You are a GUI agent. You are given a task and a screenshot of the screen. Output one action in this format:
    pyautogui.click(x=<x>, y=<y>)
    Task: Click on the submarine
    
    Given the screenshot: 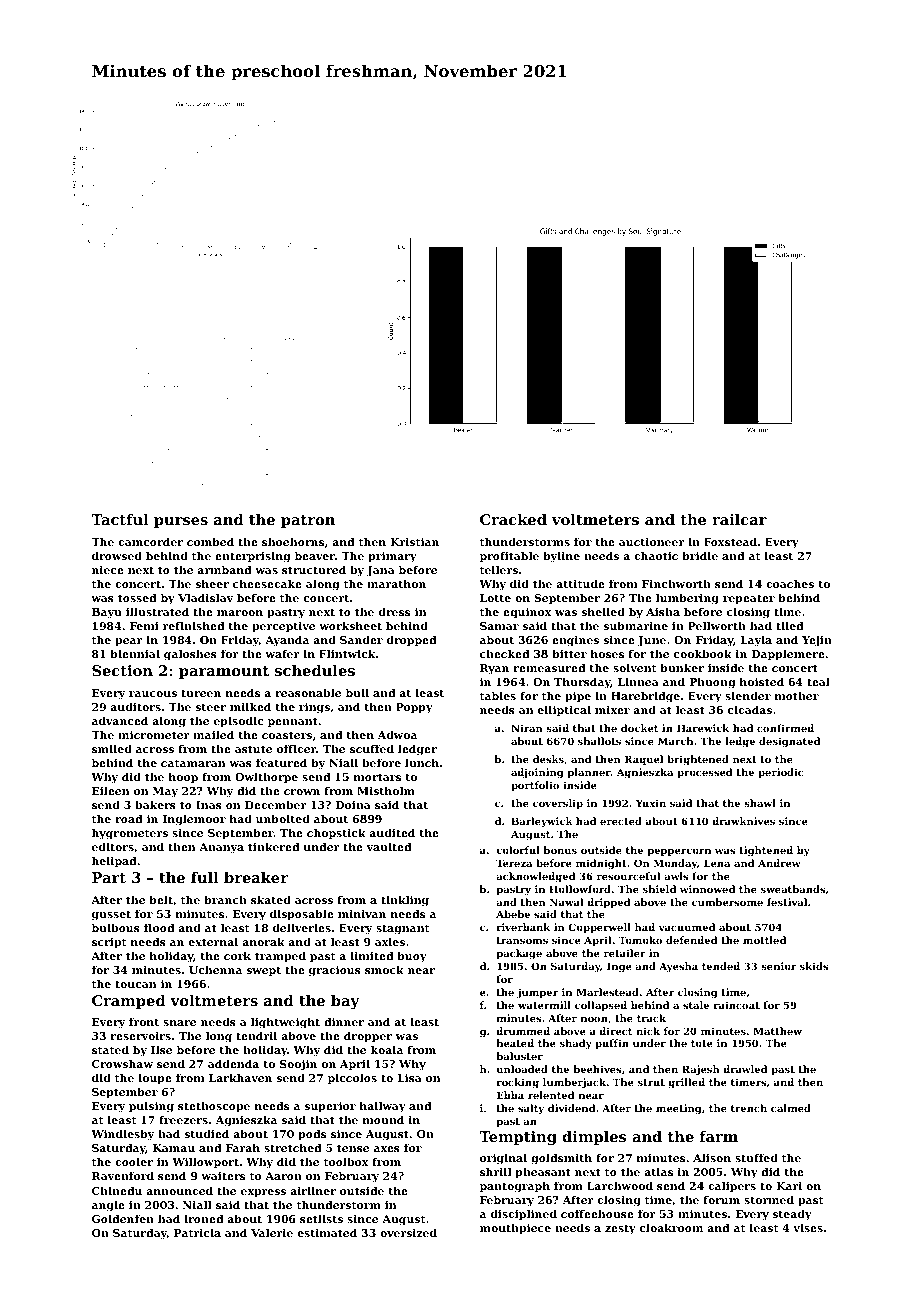 What is the action you would take?
    pyautogui.click(x=636, y=625)
